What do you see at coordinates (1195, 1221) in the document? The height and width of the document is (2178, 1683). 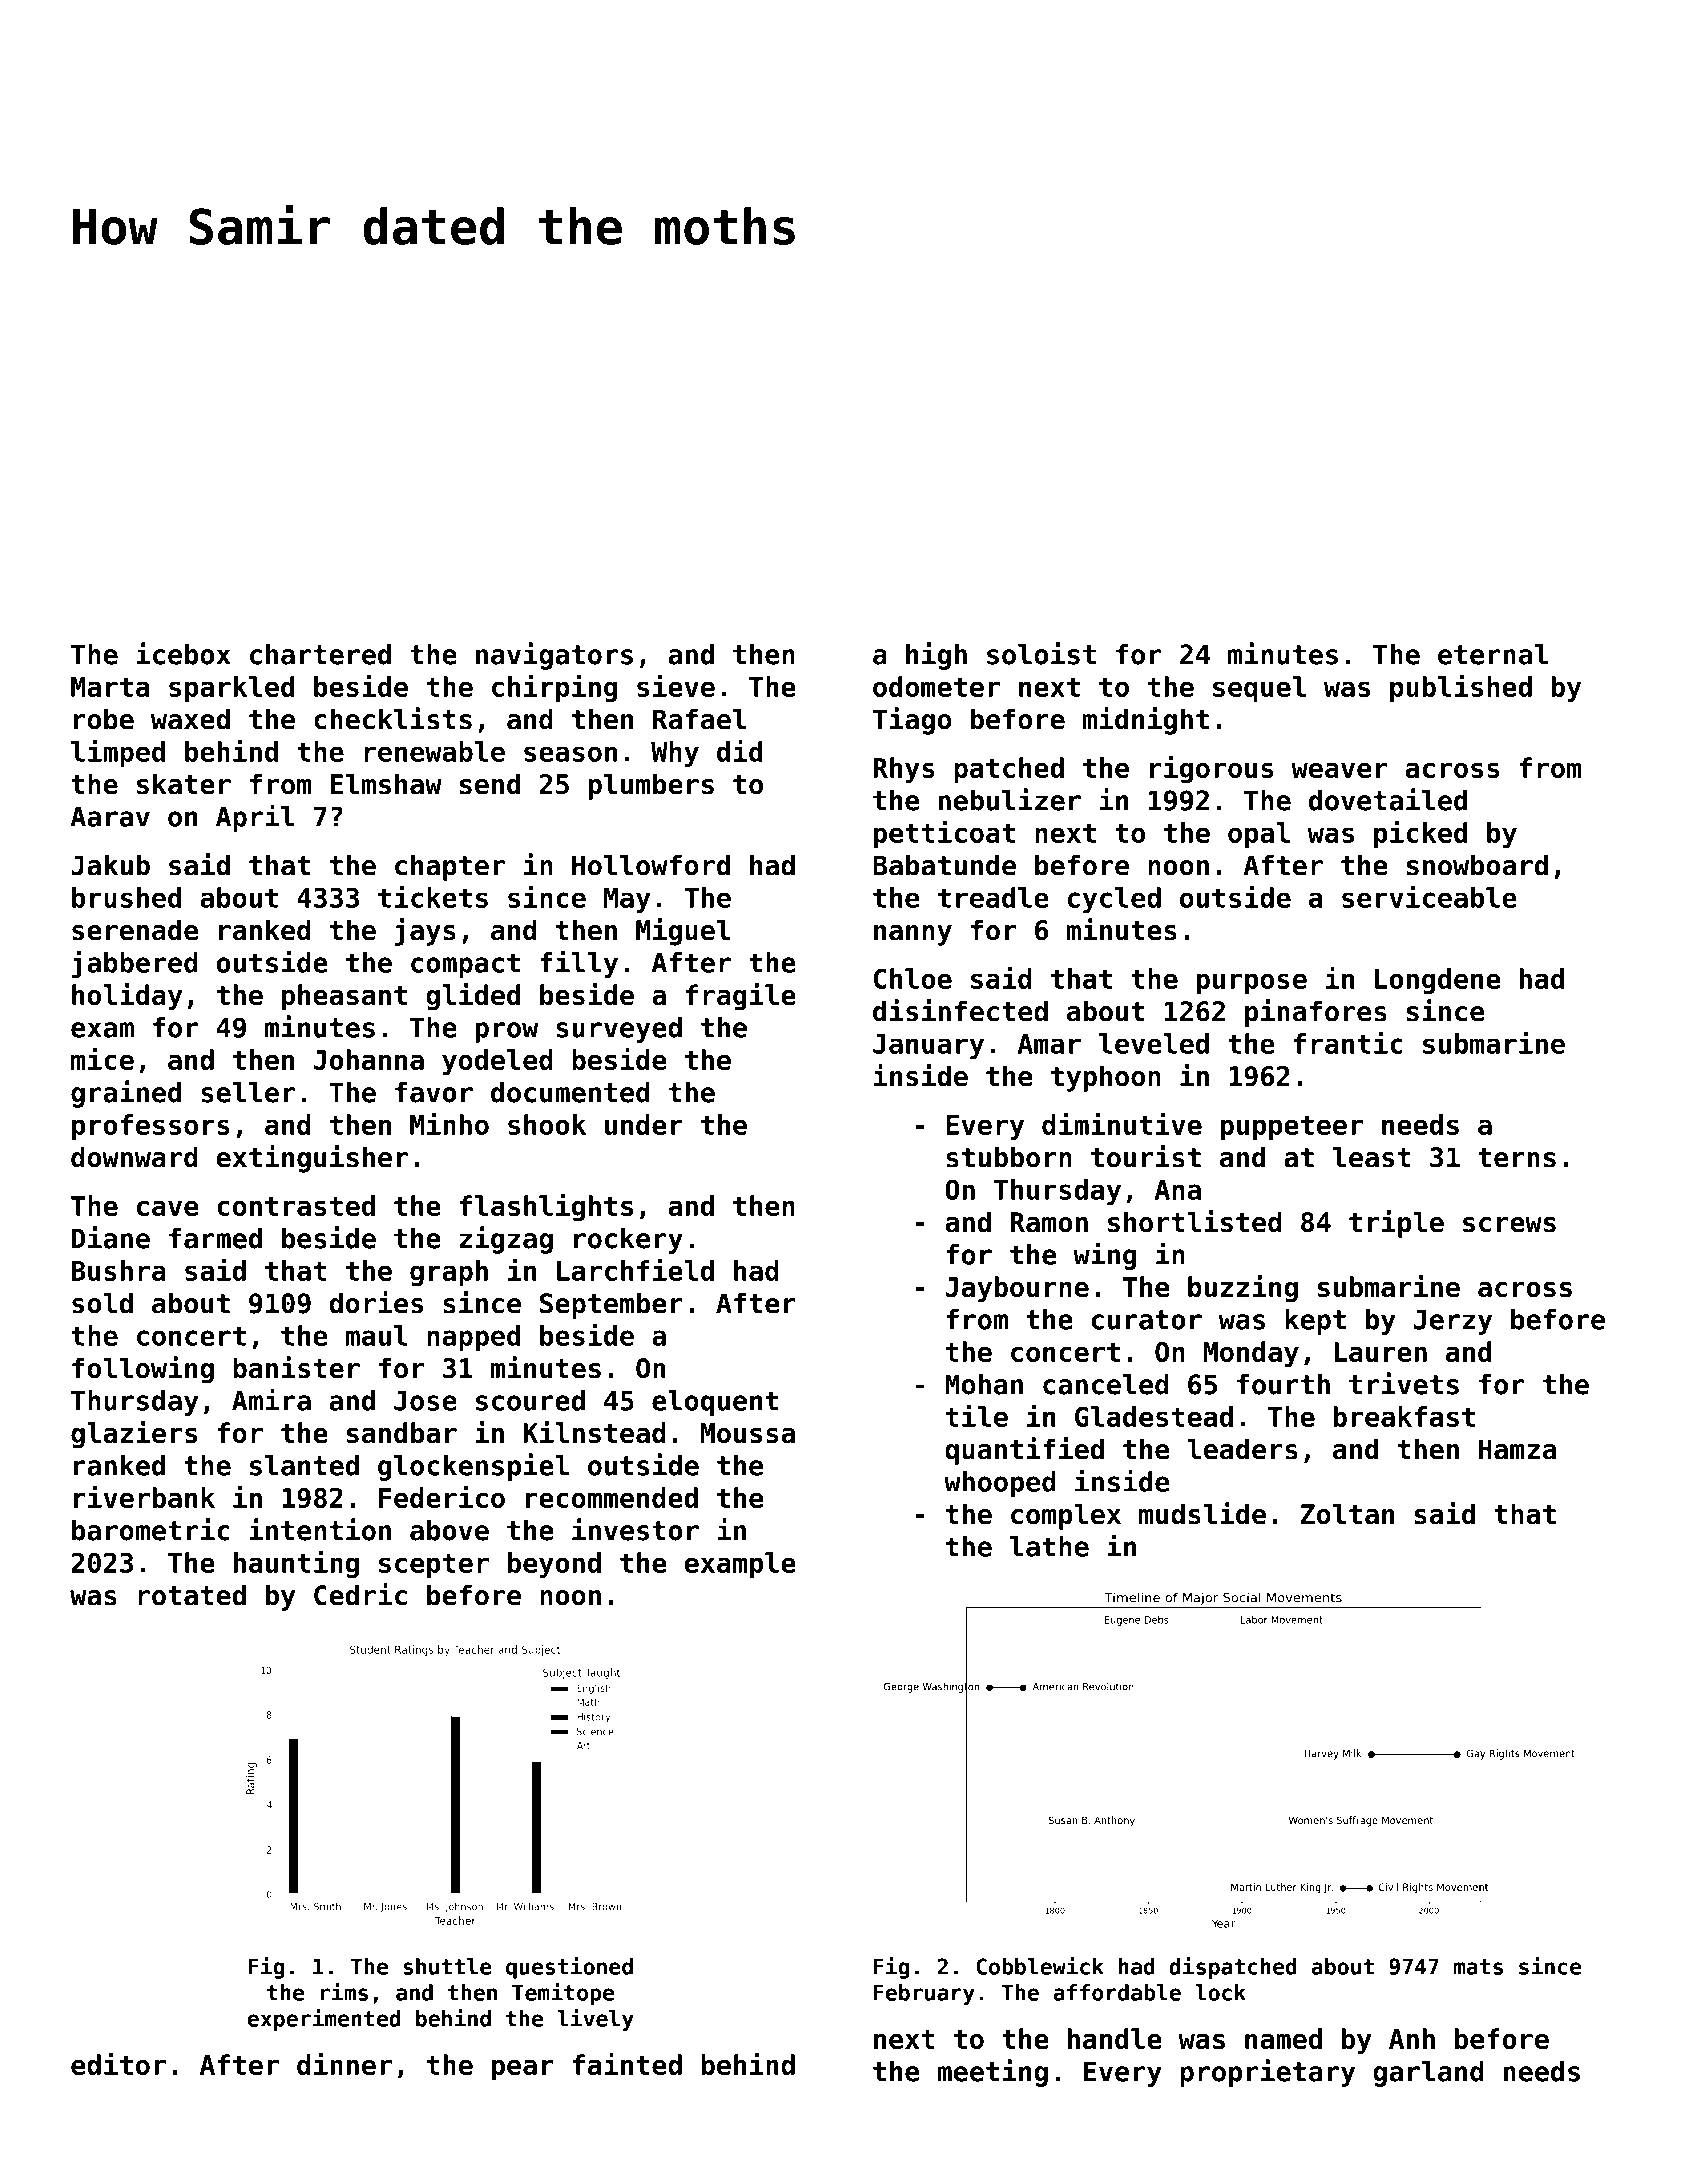 I see `shortlisted` at bounding box center [1195, 1221].
